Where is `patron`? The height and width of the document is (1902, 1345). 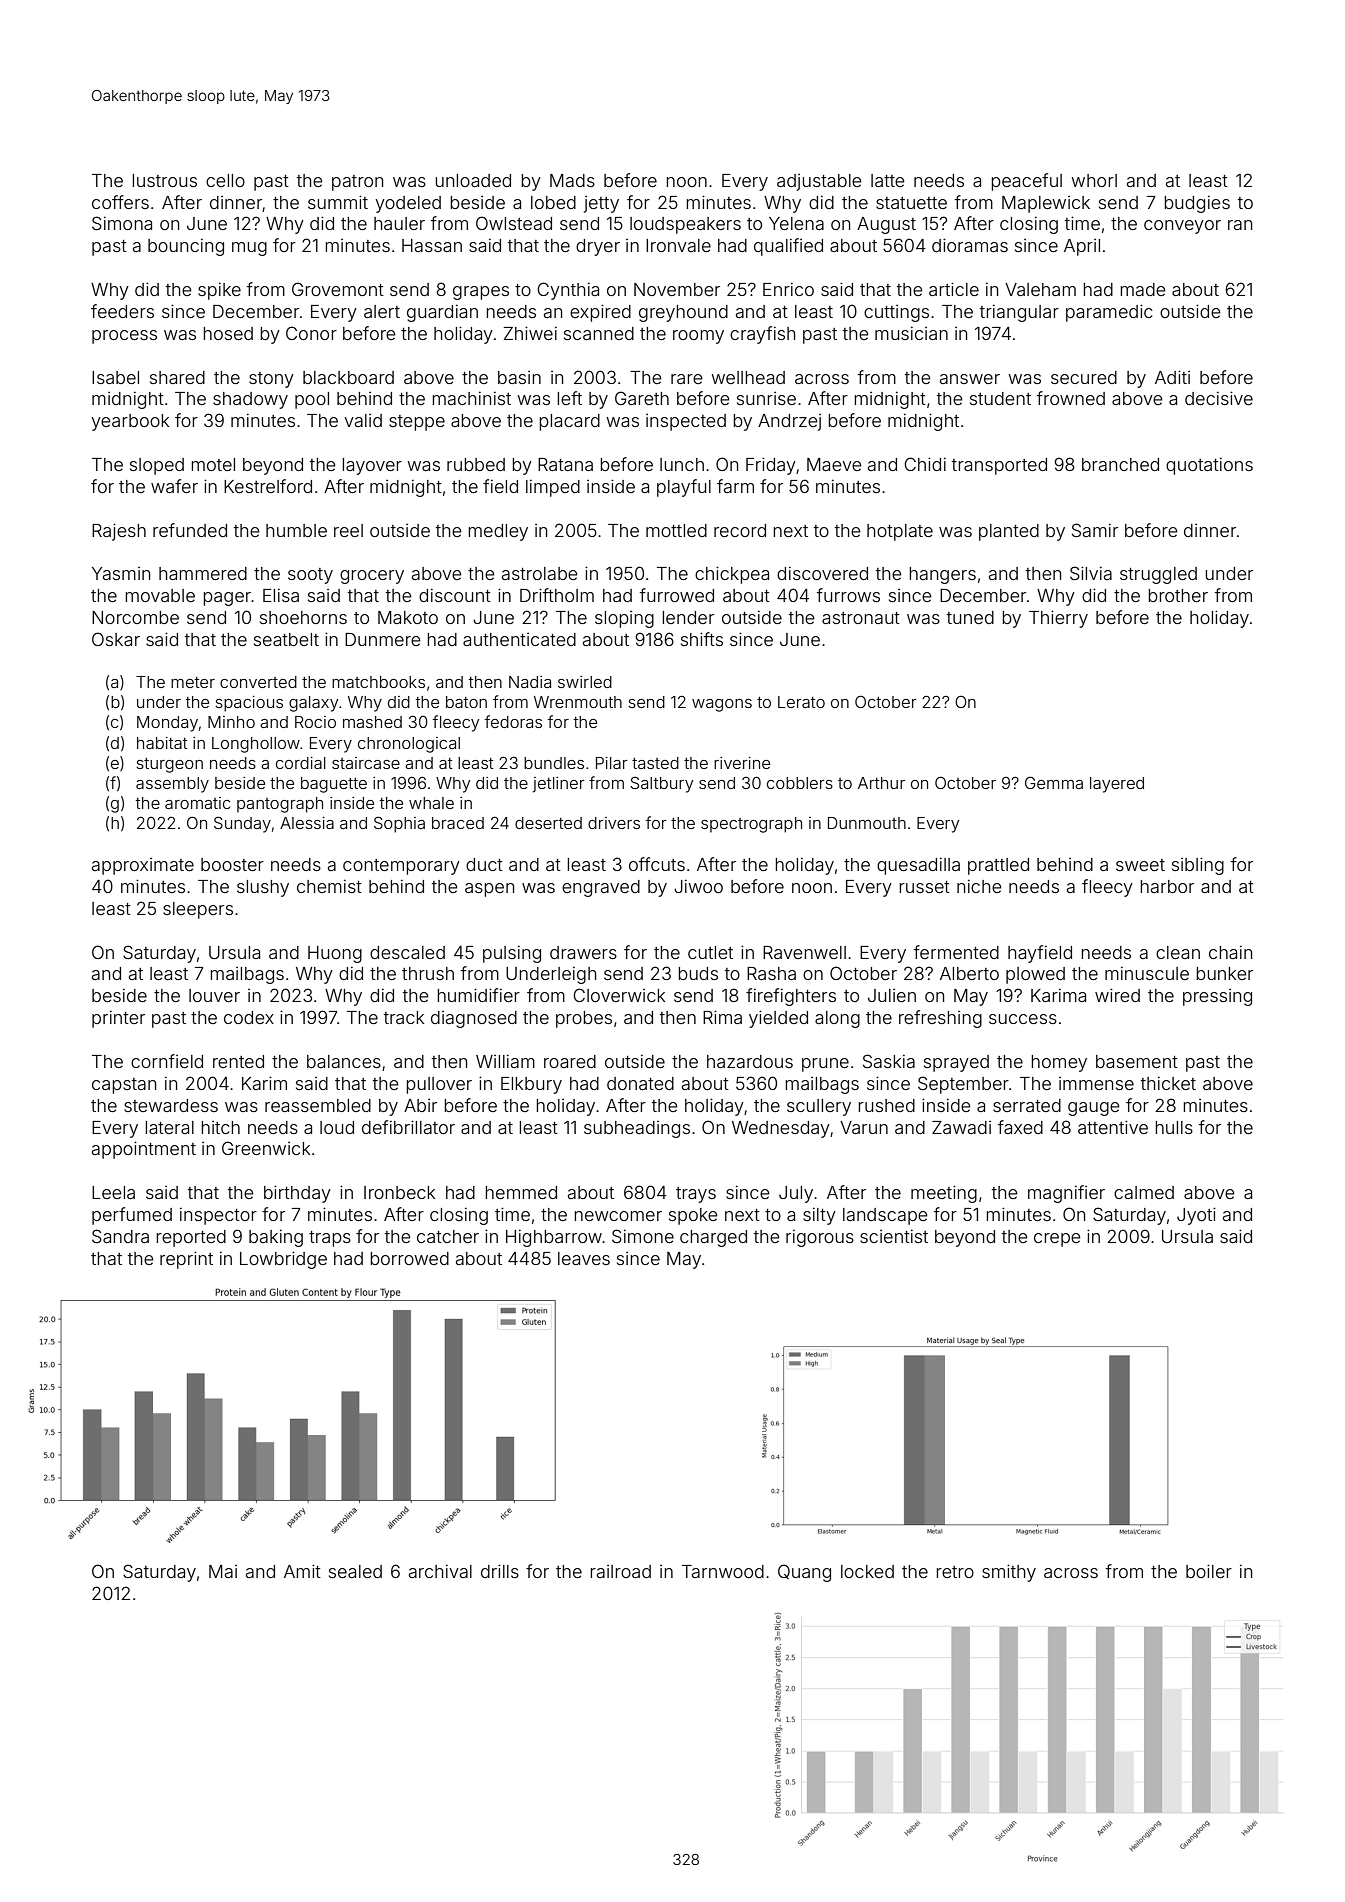 patron is located at coordinates (357, 183).
